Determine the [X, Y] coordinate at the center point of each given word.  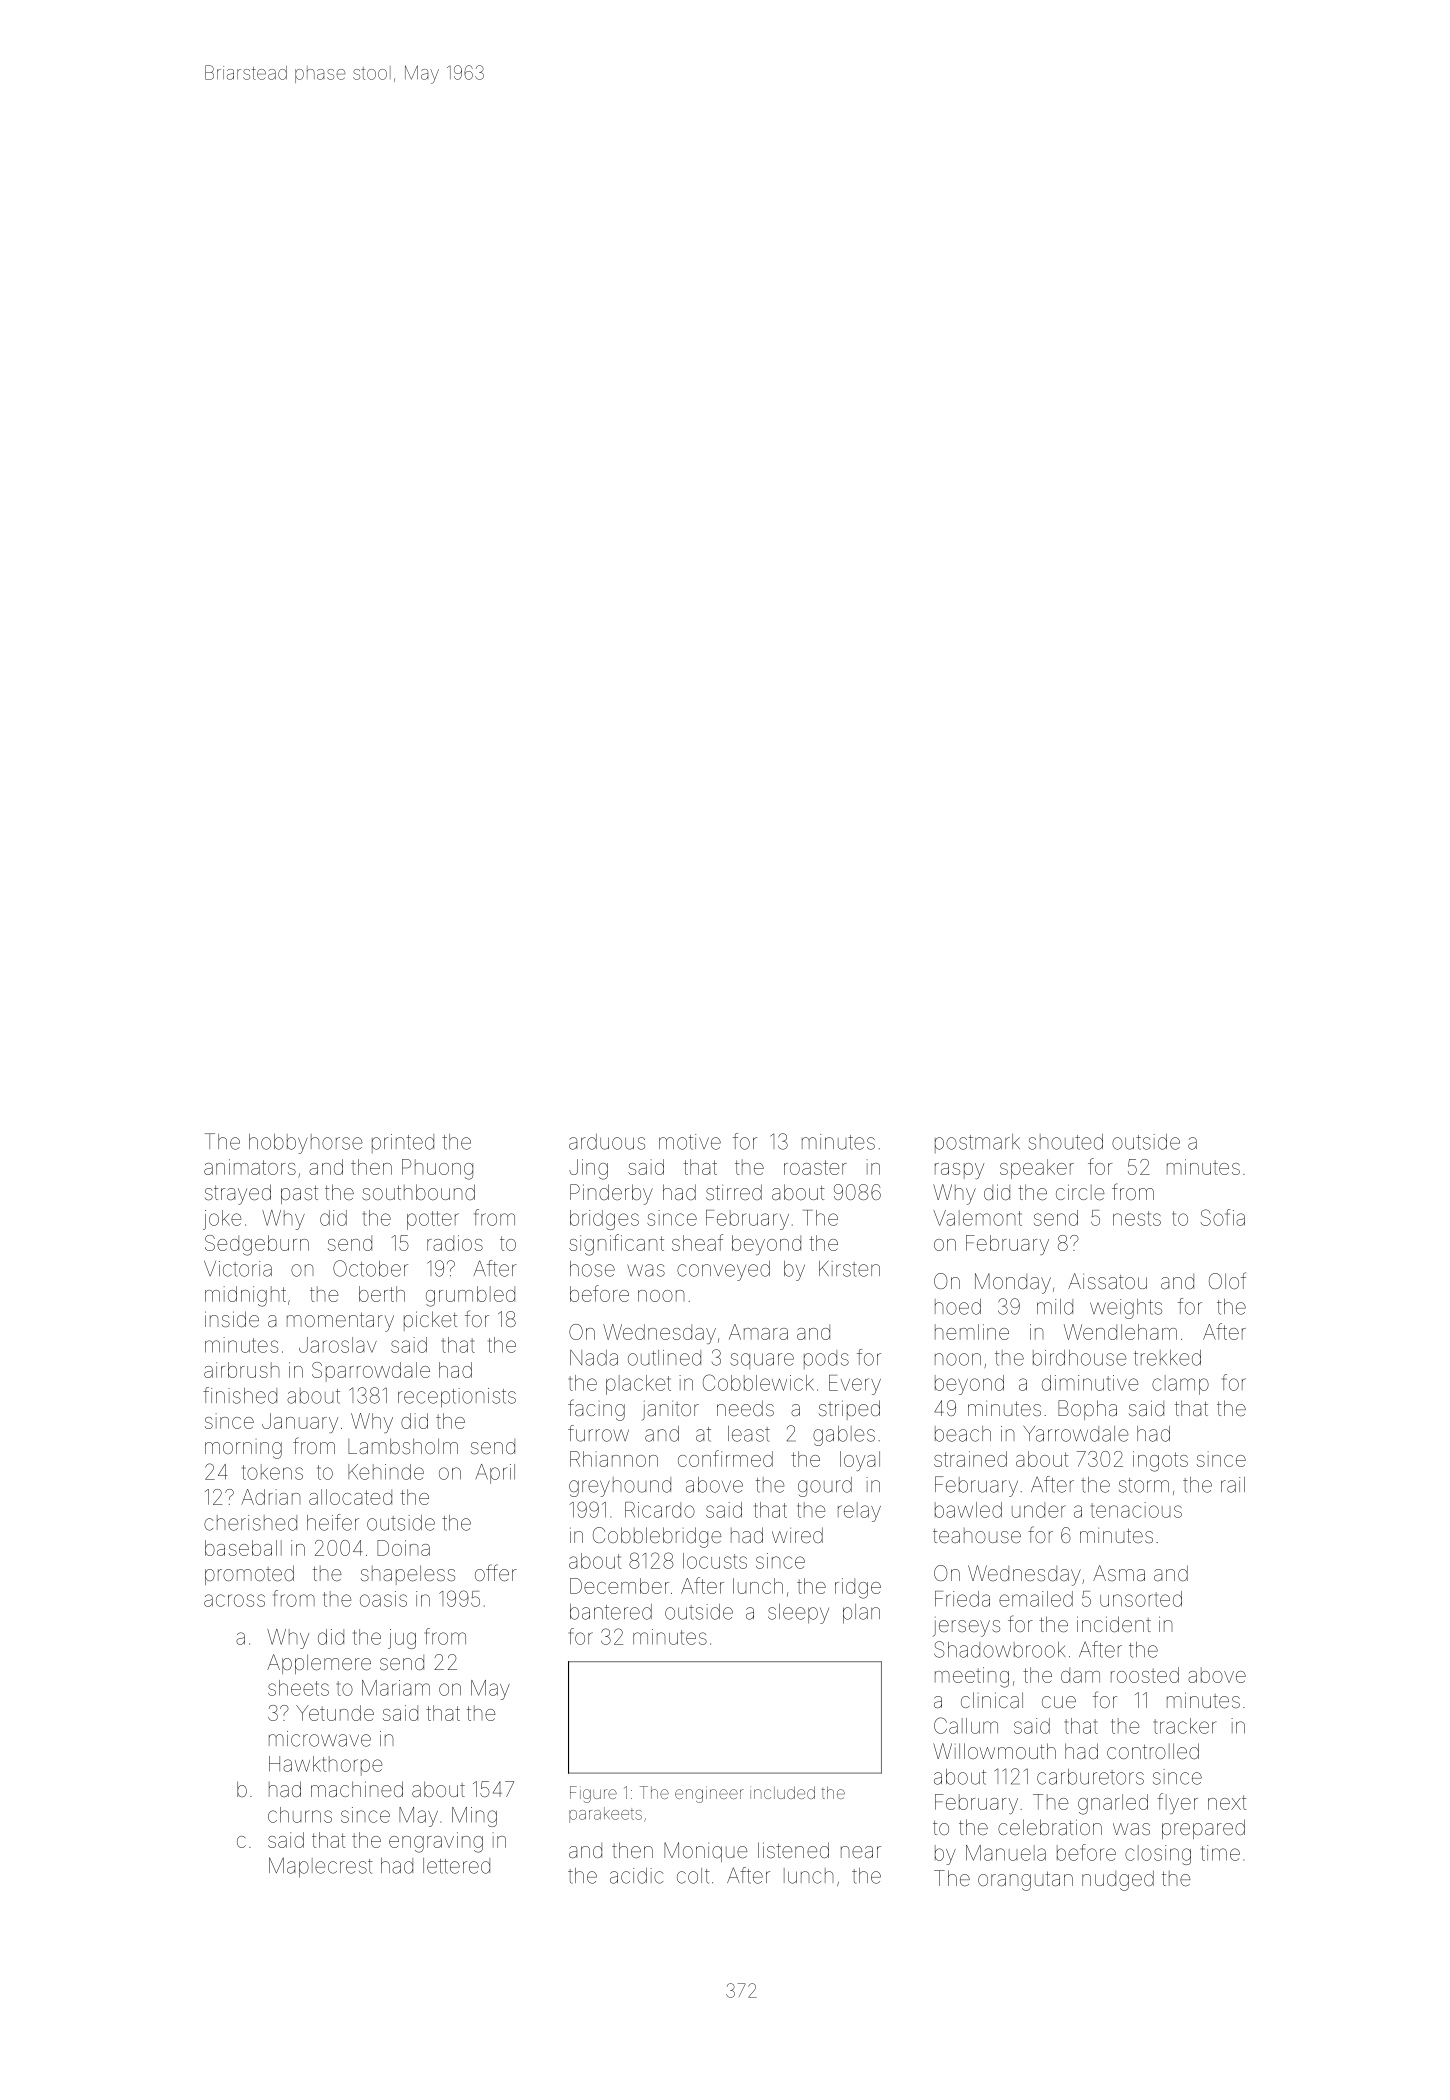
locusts [715, 1561]
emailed [1036, 1599]
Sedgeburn [257, 1245]
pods [826, 1359]
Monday [1013, 1283]
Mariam [396, 1688]
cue [1059, 1702]
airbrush [242, 1370]
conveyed [723, 1271]
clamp [1180, 1385]
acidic [636, 1876]
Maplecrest [320, 1867]
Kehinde [386, 1472]
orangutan [1025, 1881]
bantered [611, 1612]
